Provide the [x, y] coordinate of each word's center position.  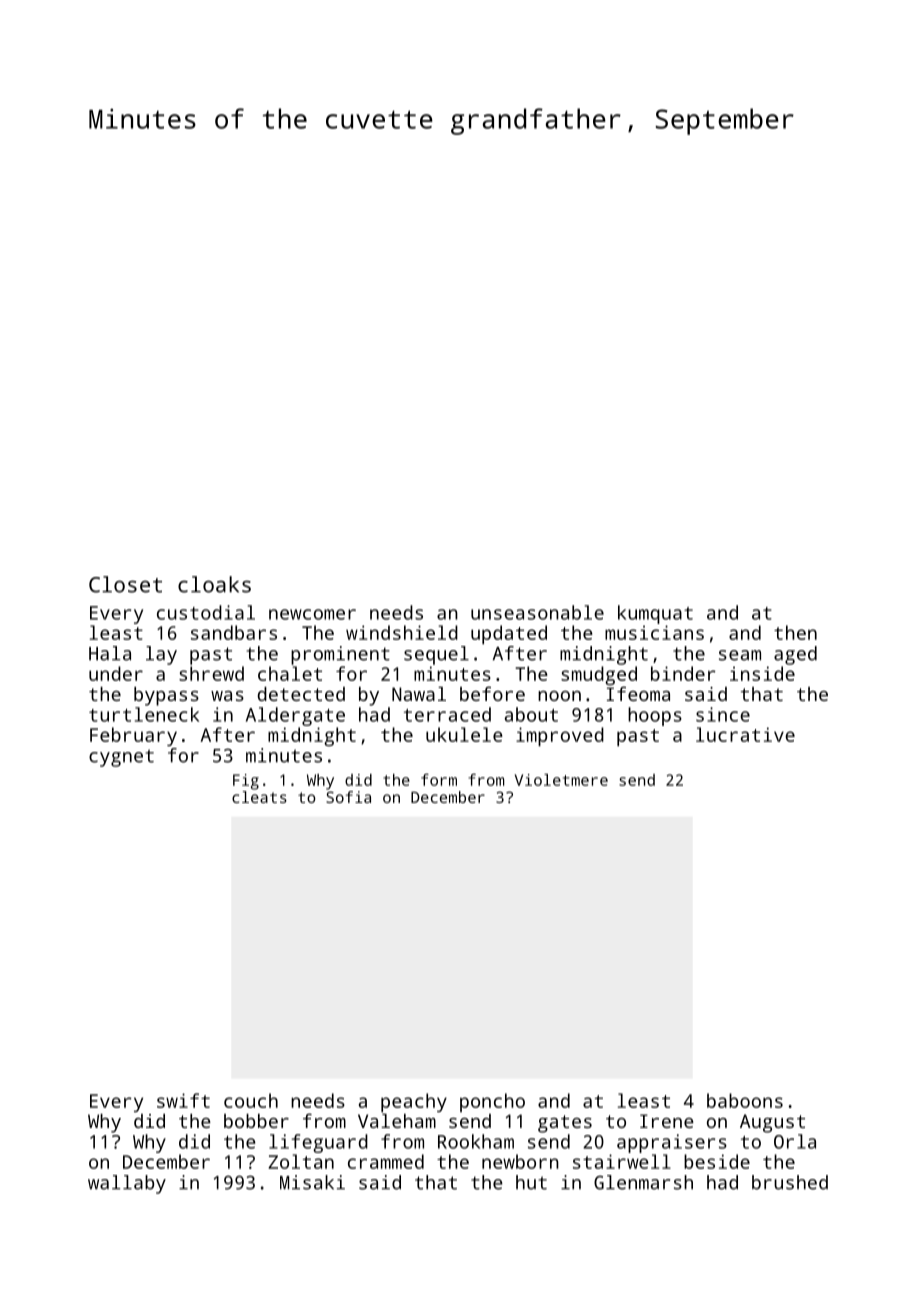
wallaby [127, 1184]
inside [762, 673]
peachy [414, 1103]
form [439, 779]
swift [183, 1100]
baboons [745, 1100]
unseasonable [537, 612]
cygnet [121, 758]
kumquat [655, 614]
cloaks [214, 584]
